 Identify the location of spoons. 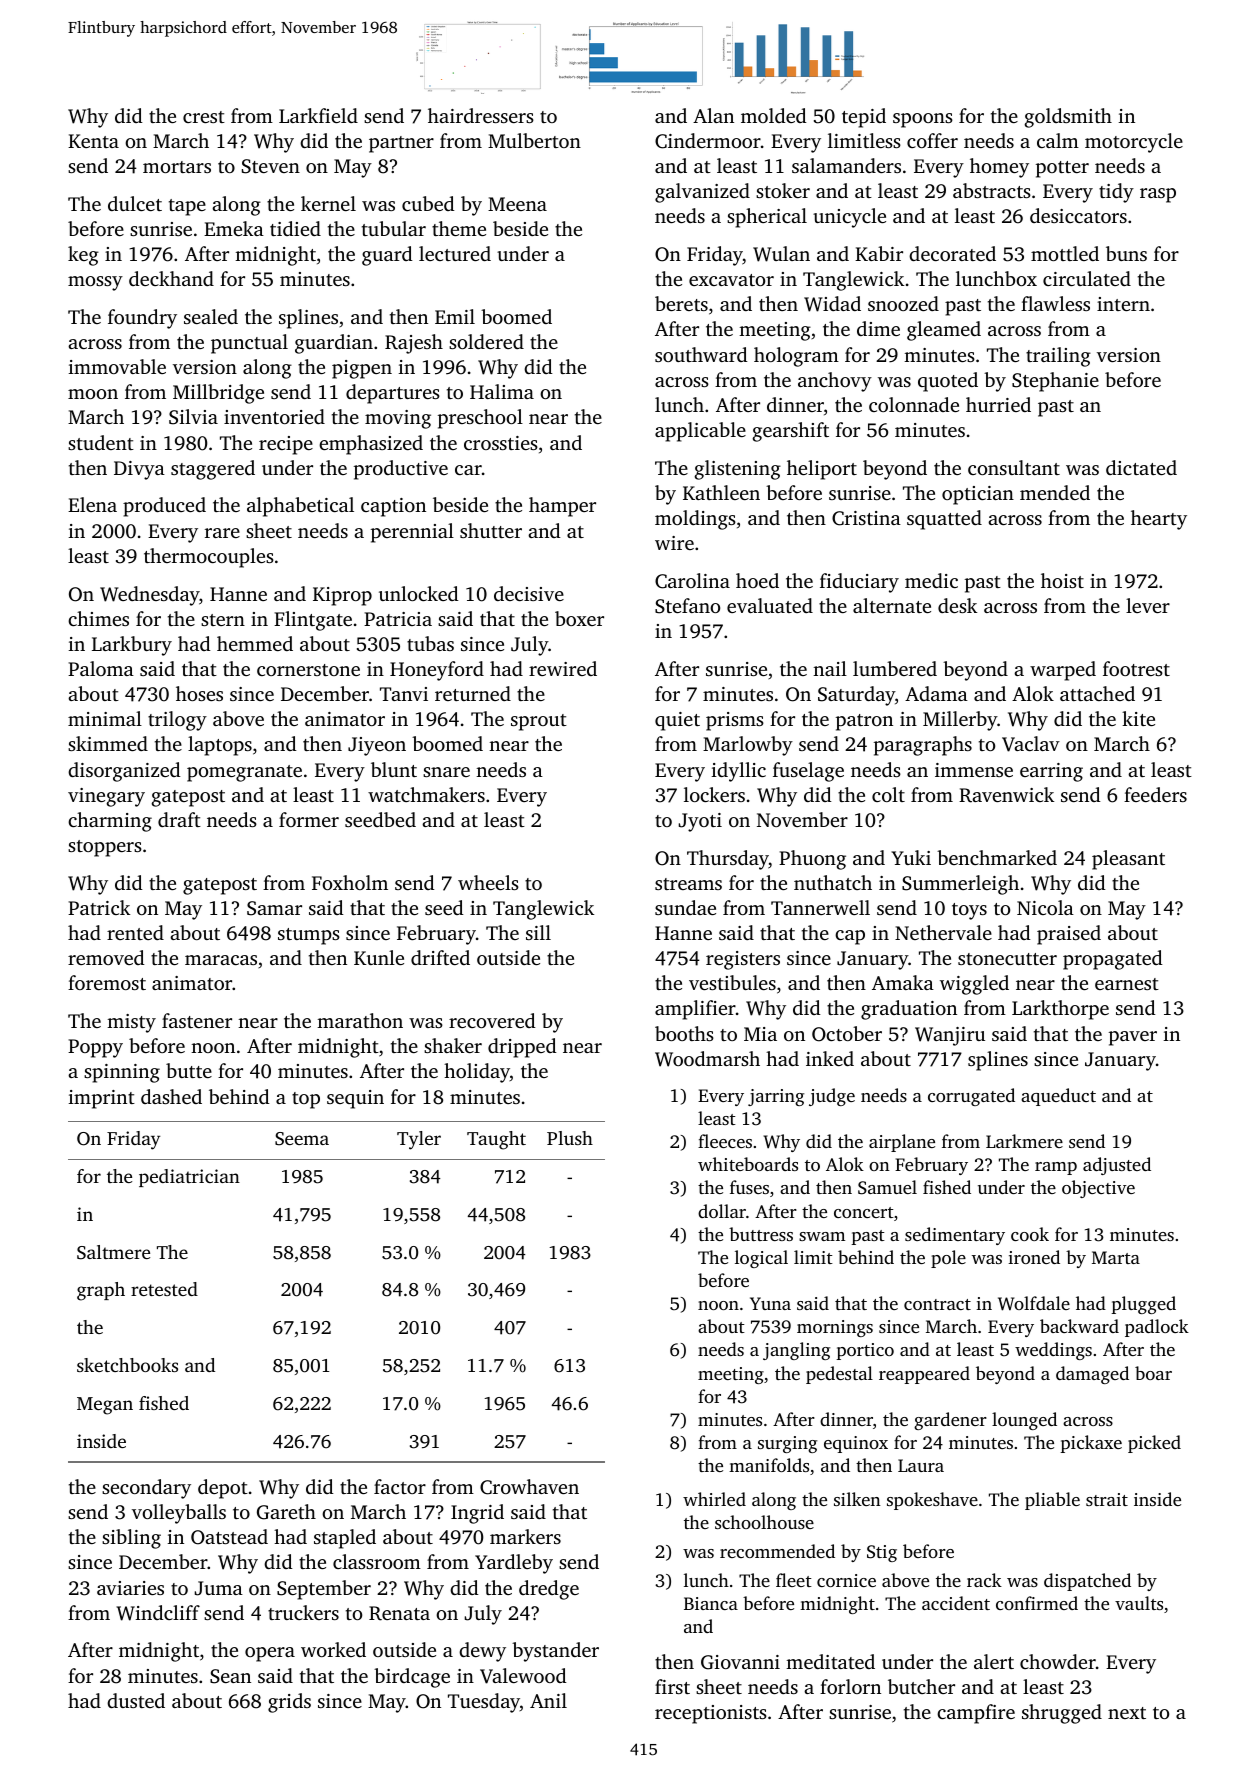
(923, 120).
